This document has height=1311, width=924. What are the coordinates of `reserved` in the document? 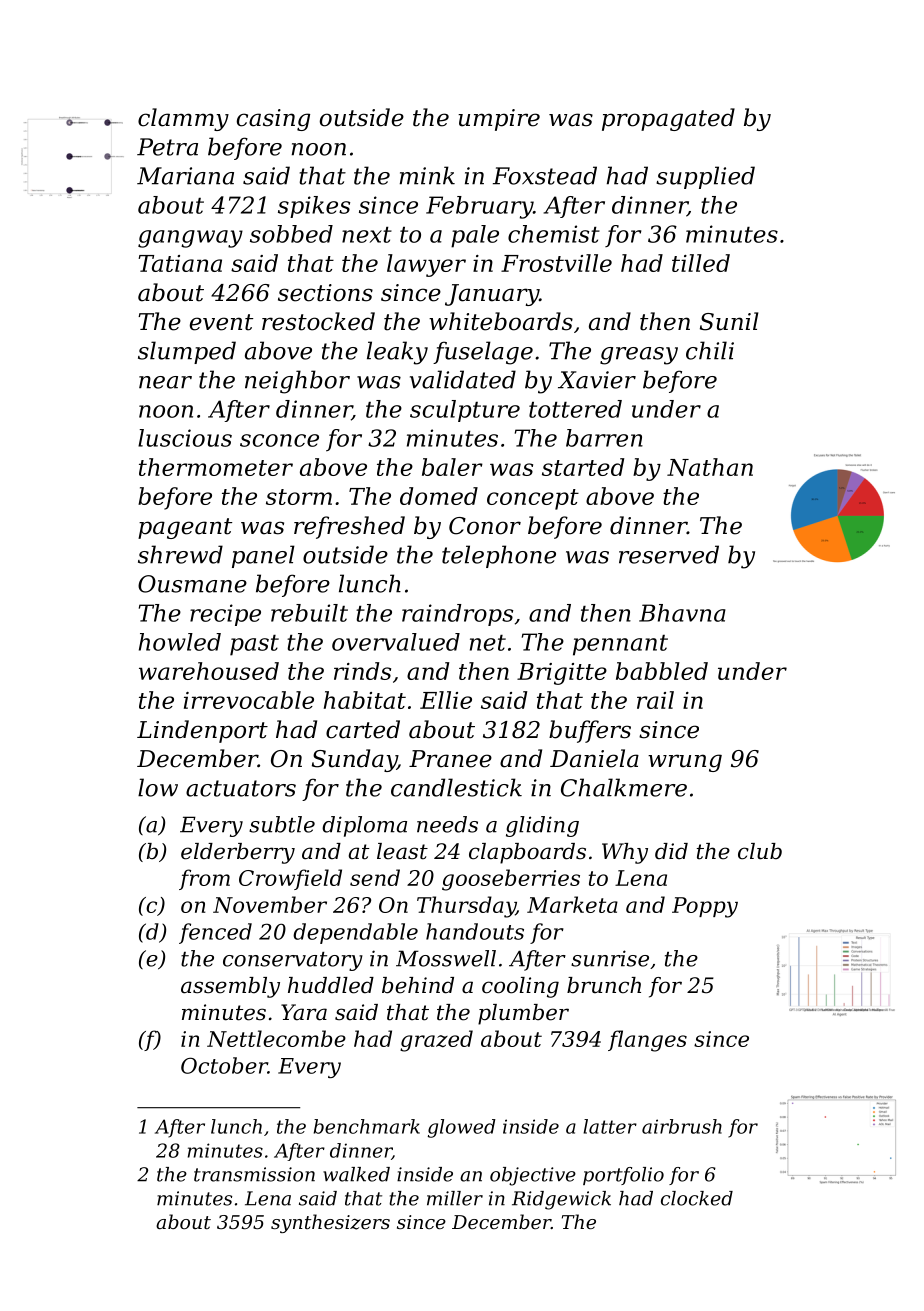 It's located at (669, 554).
